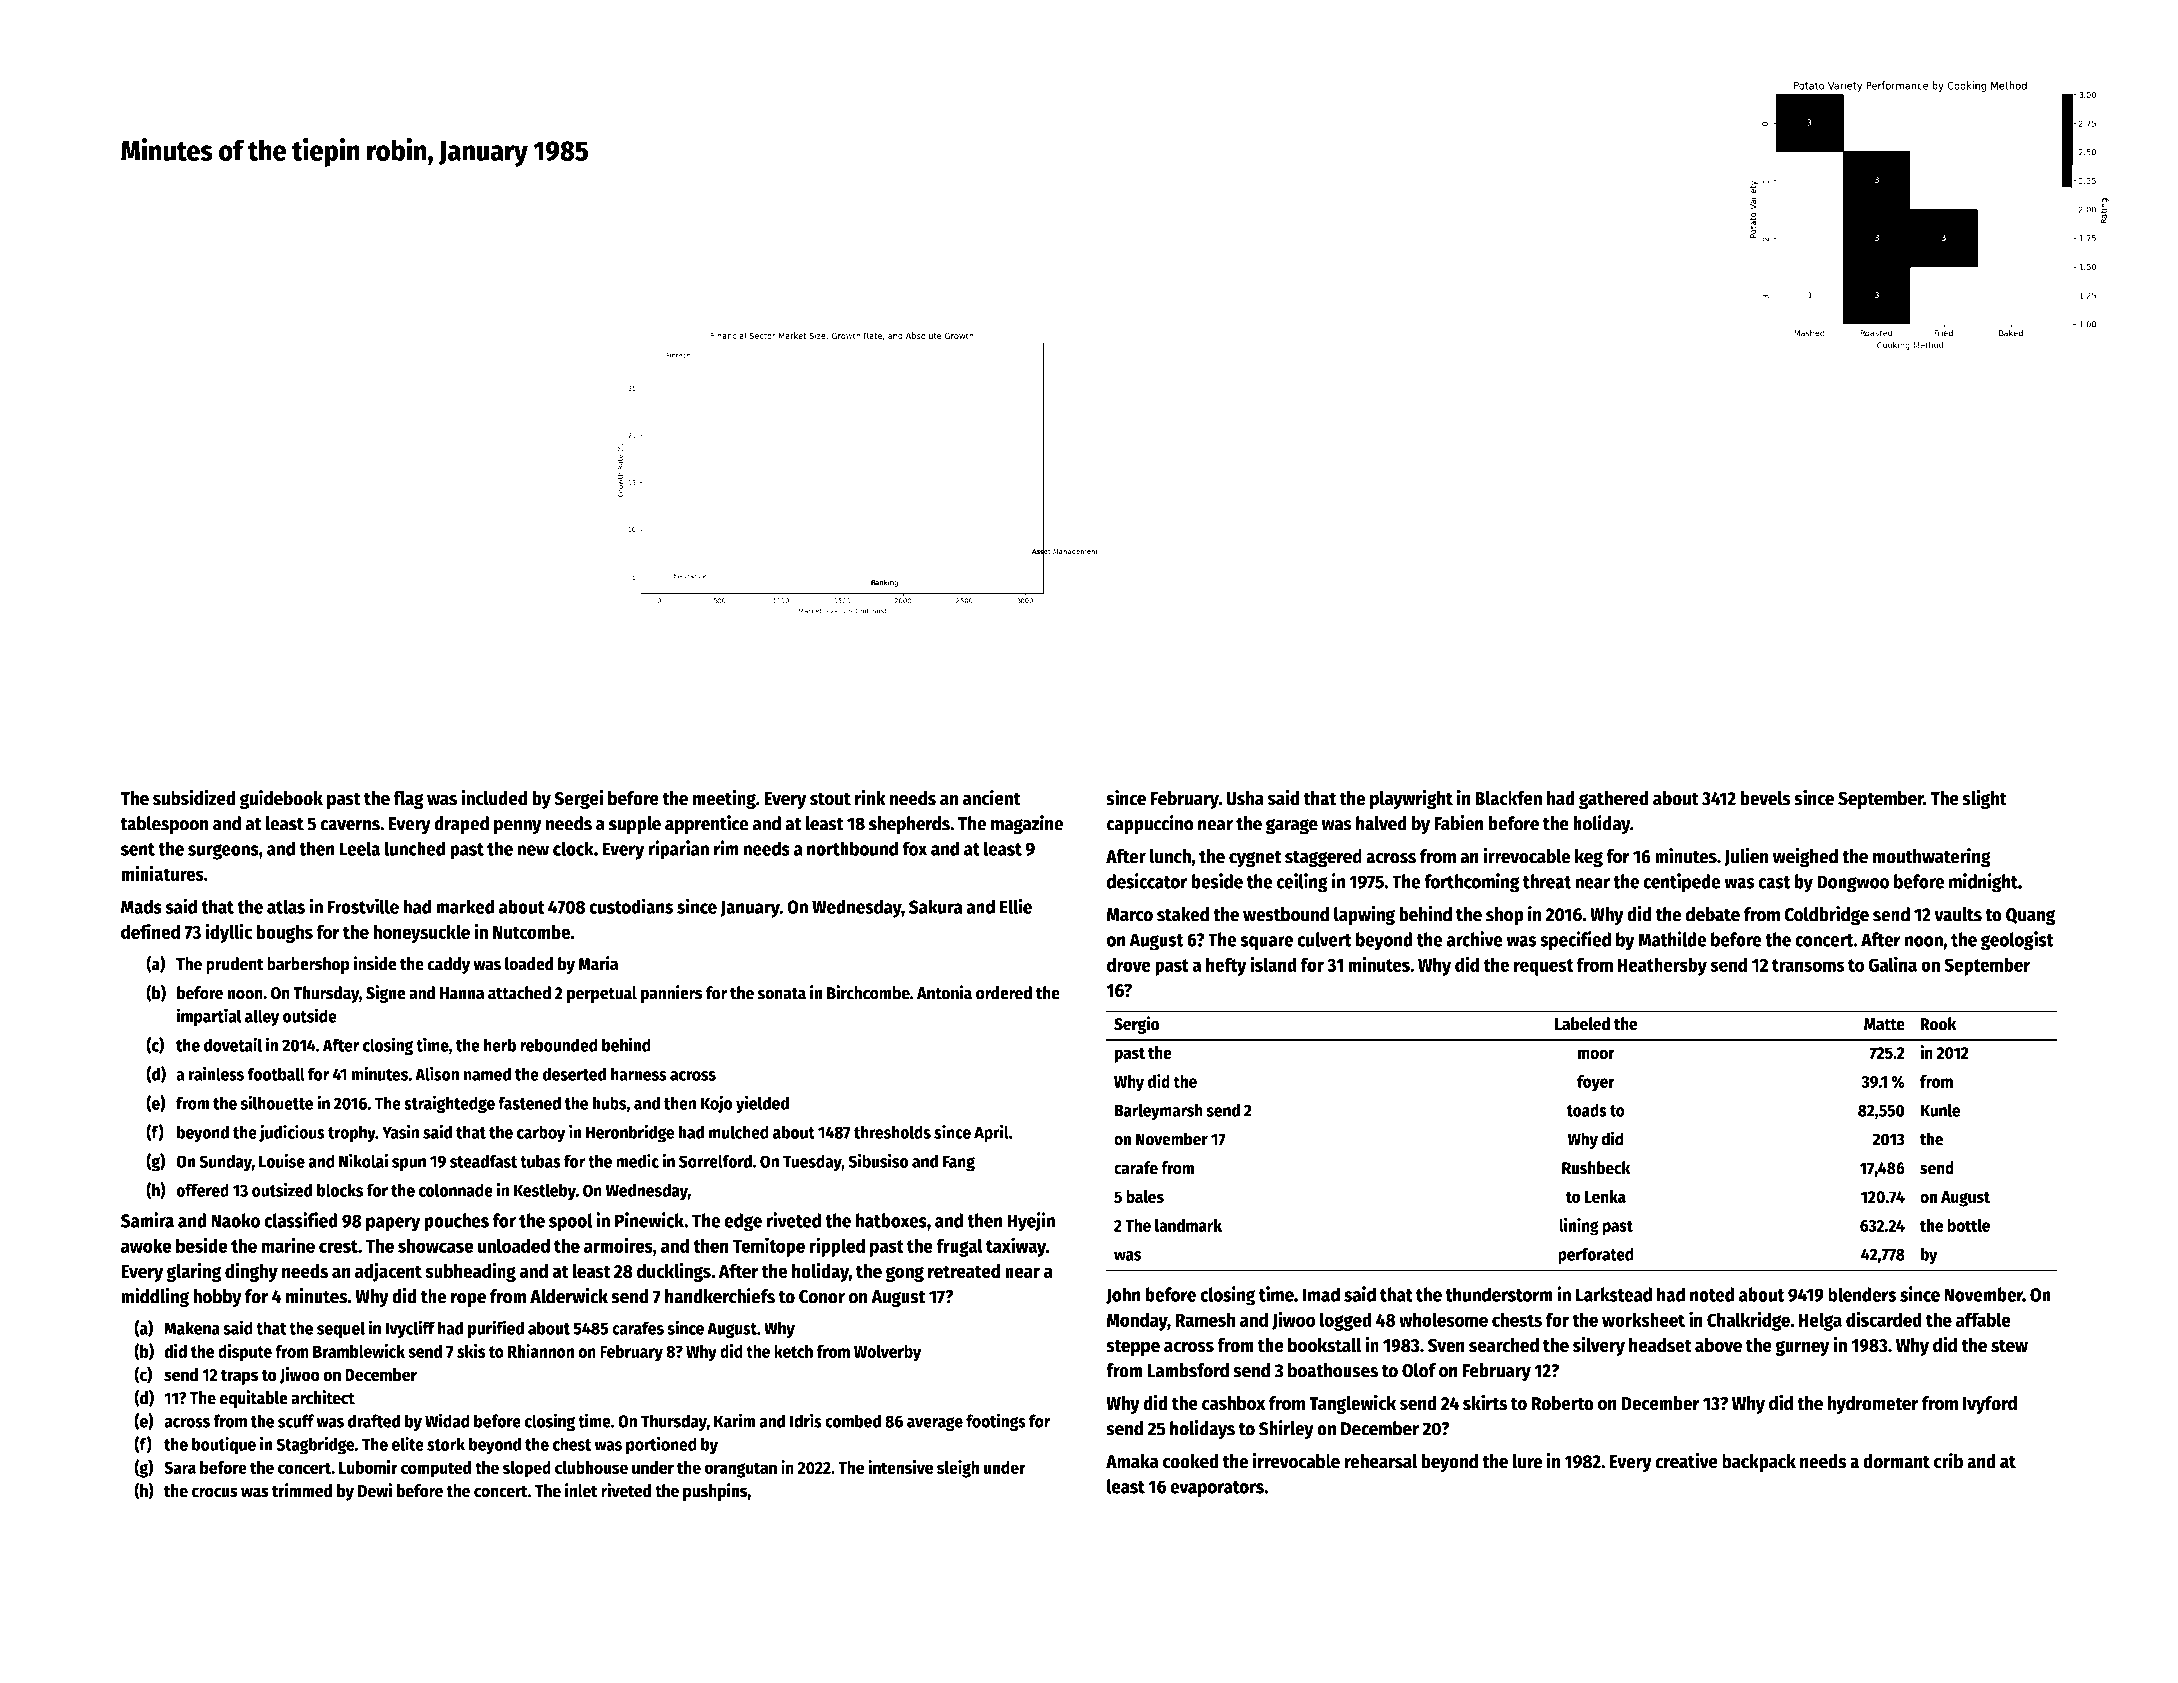 The height and width of the screenshot is (1683, 2178). Describe the element at coordinates (1759, 1463) in the screenshot. I see `backpack` at that location.
